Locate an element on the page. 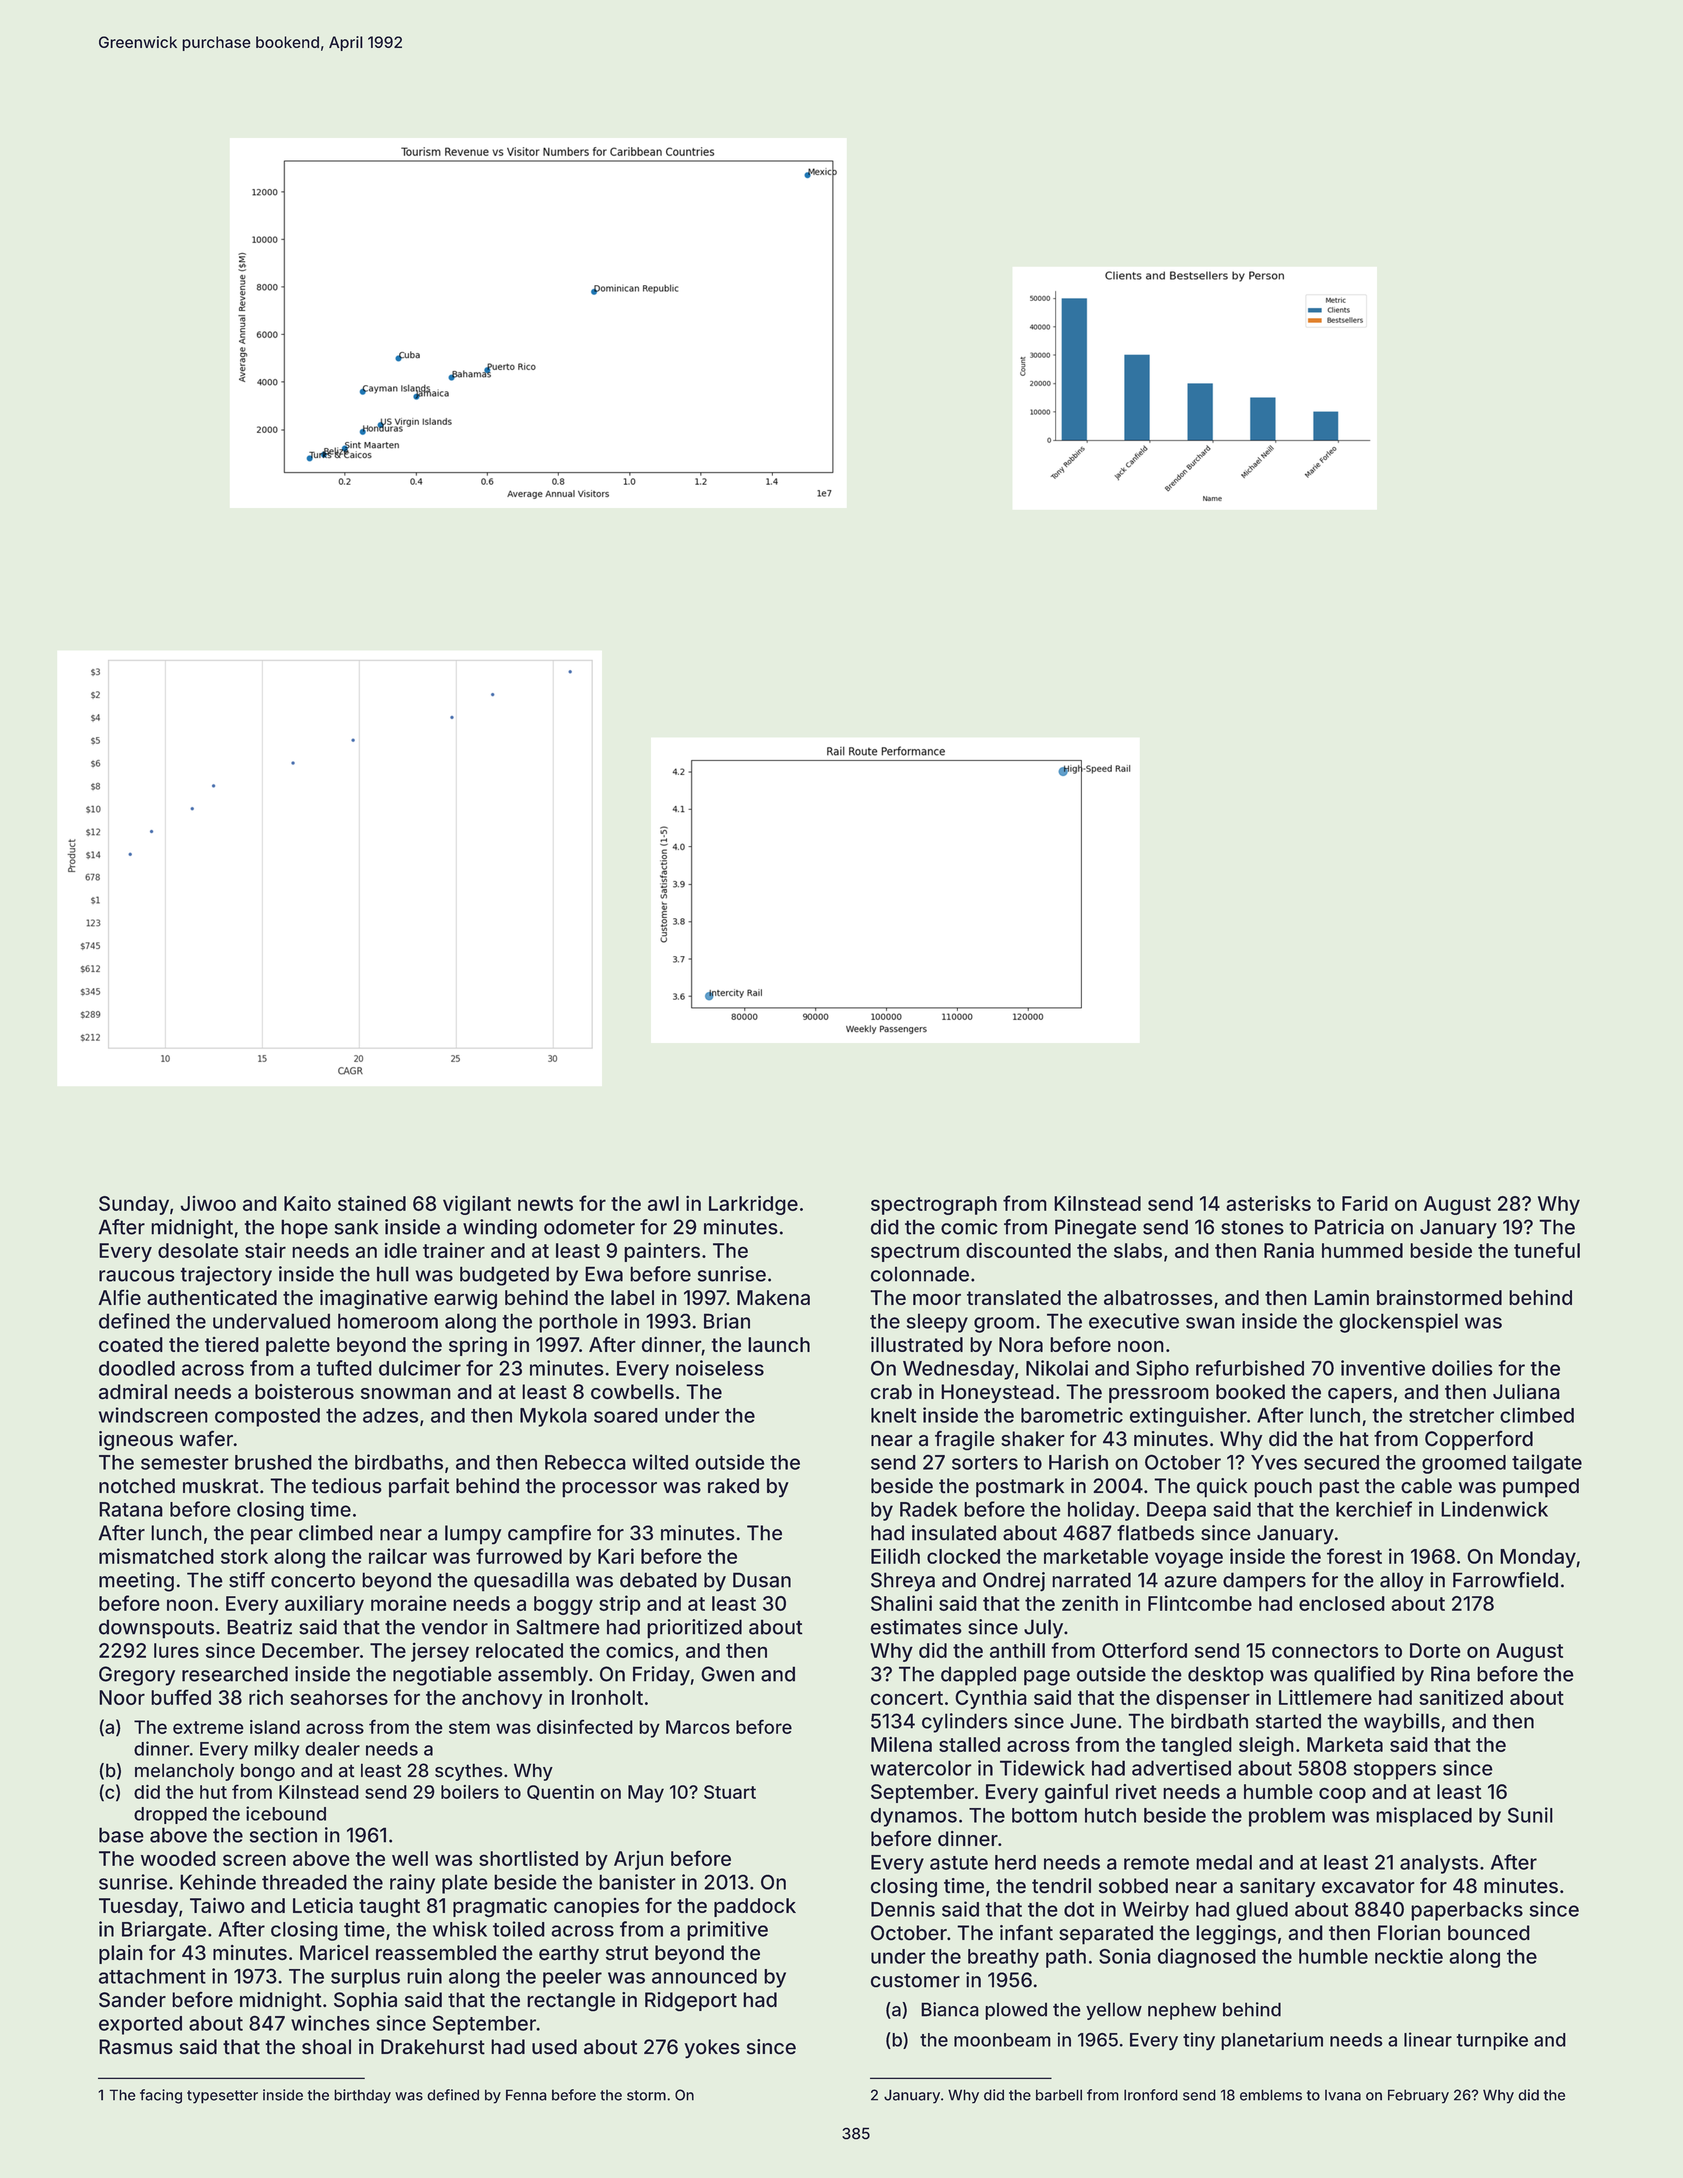 This image has height=2178, width=1683. Juliana is located at coordinates (1526, 1392).
